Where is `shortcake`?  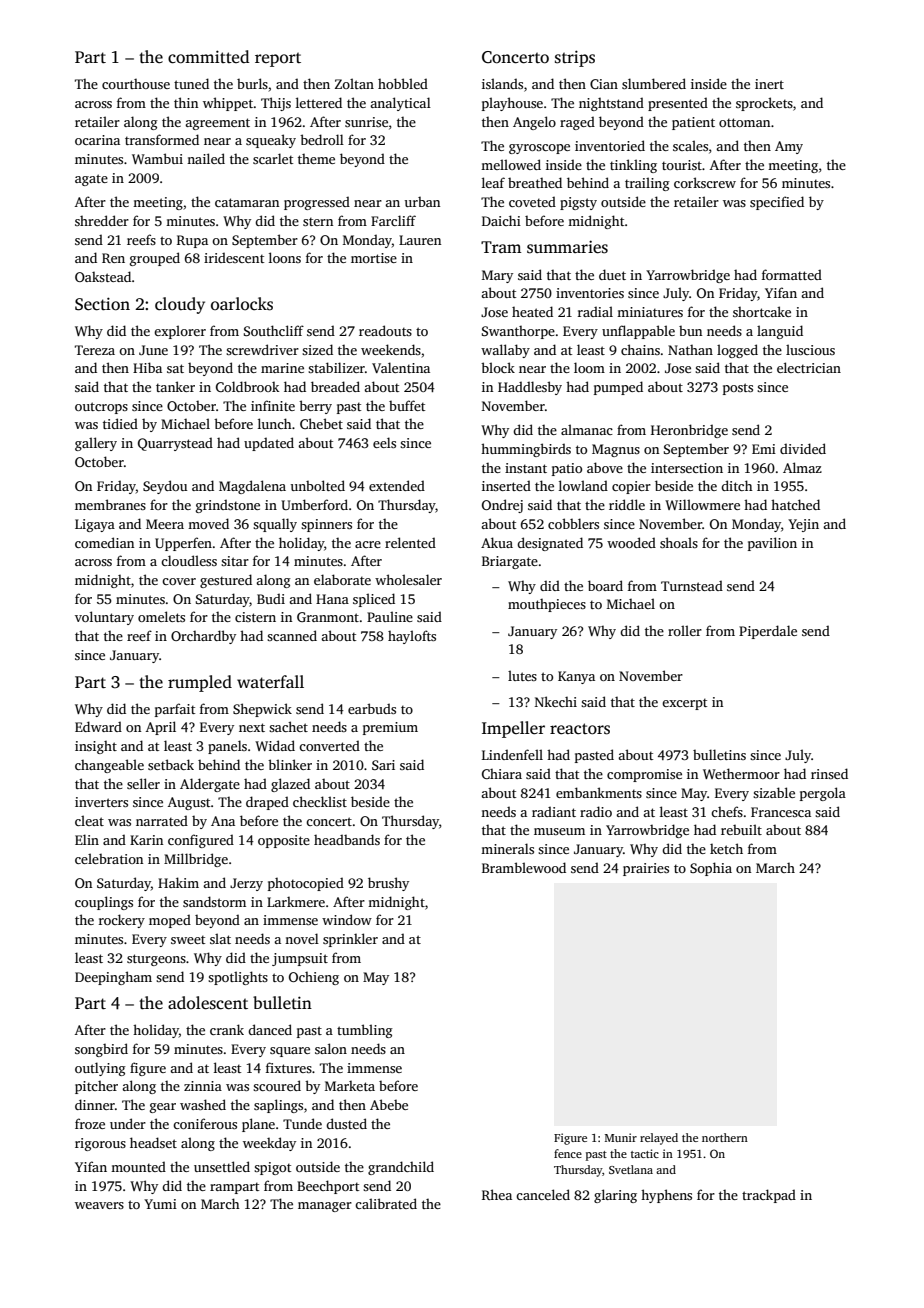
shortcake is located at coordinates (762, 311).
